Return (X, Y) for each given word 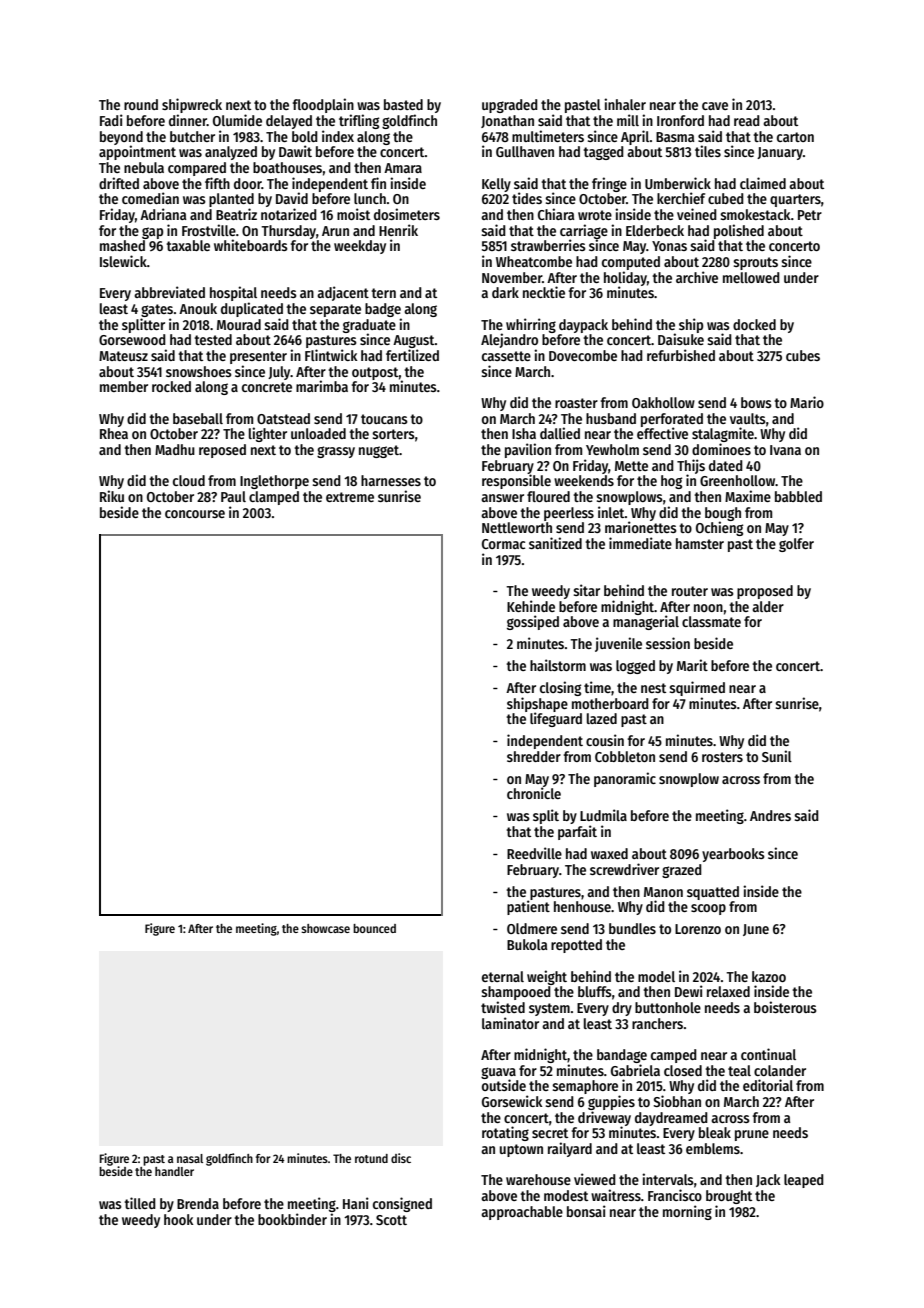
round (141, 104)
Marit (692, 665)
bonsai (586, 1211)
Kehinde (531, 606)
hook (178, 1219)
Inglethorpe (274, 482)
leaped (804, 1181)
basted (403, 104)
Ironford (680, 120)
